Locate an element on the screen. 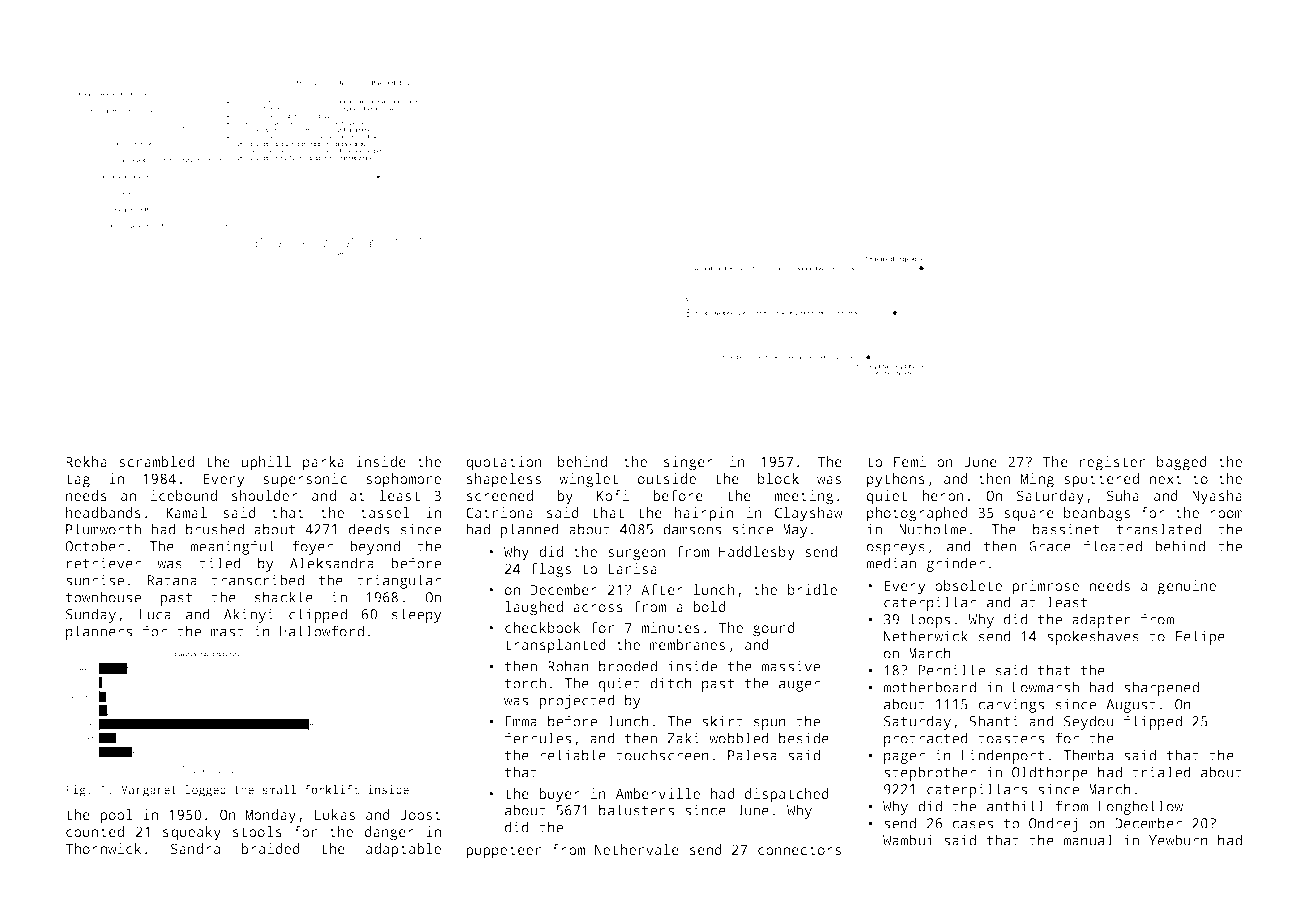 This screenshot has width=1308, height=924. mast is located at coordinates (227, 632).
